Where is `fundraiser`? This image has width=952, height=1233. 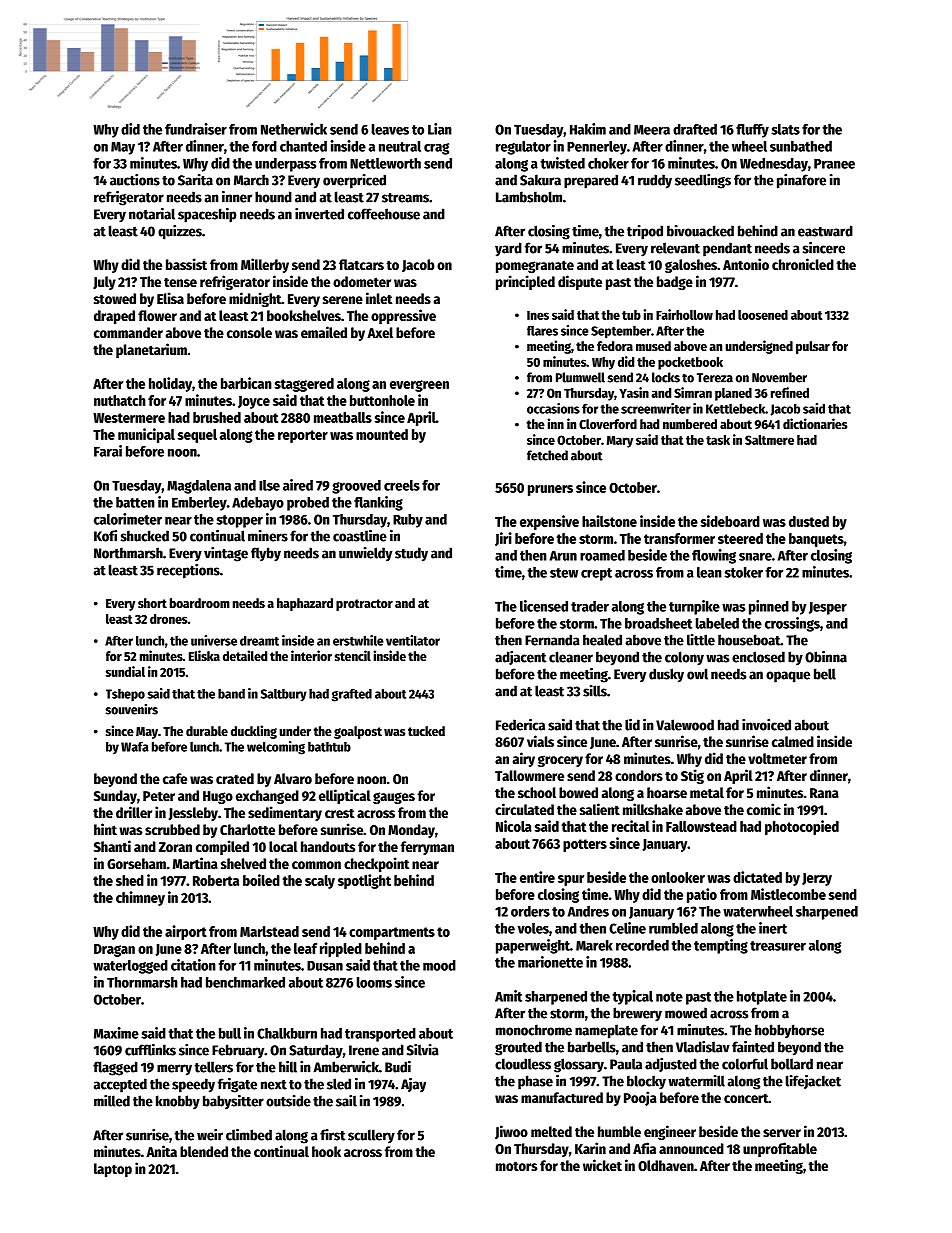 fundraiser is located at coordinates (196, 129).
